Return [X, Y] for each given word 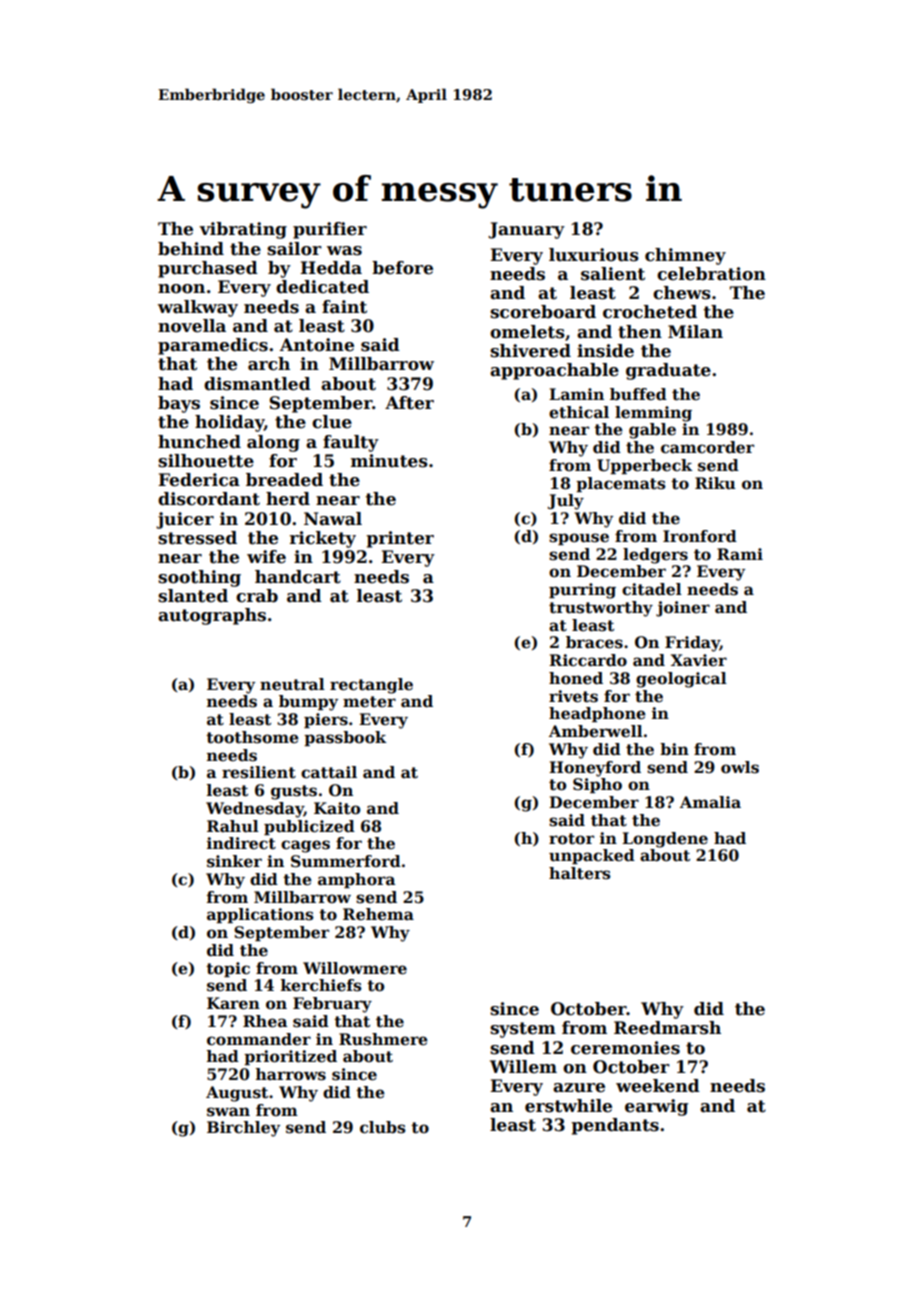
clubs [383, 1127]
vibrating [243, 230]
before [402, 268]
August [237, 1094]
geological [681, 680]
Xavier [699, 660]
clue [332, 422]
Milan [695, 332]
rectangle [371, 686]
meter [369, 702]
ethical [579, 412]
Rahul [233, 826]
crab [257, 596]
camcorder [707, 447]
